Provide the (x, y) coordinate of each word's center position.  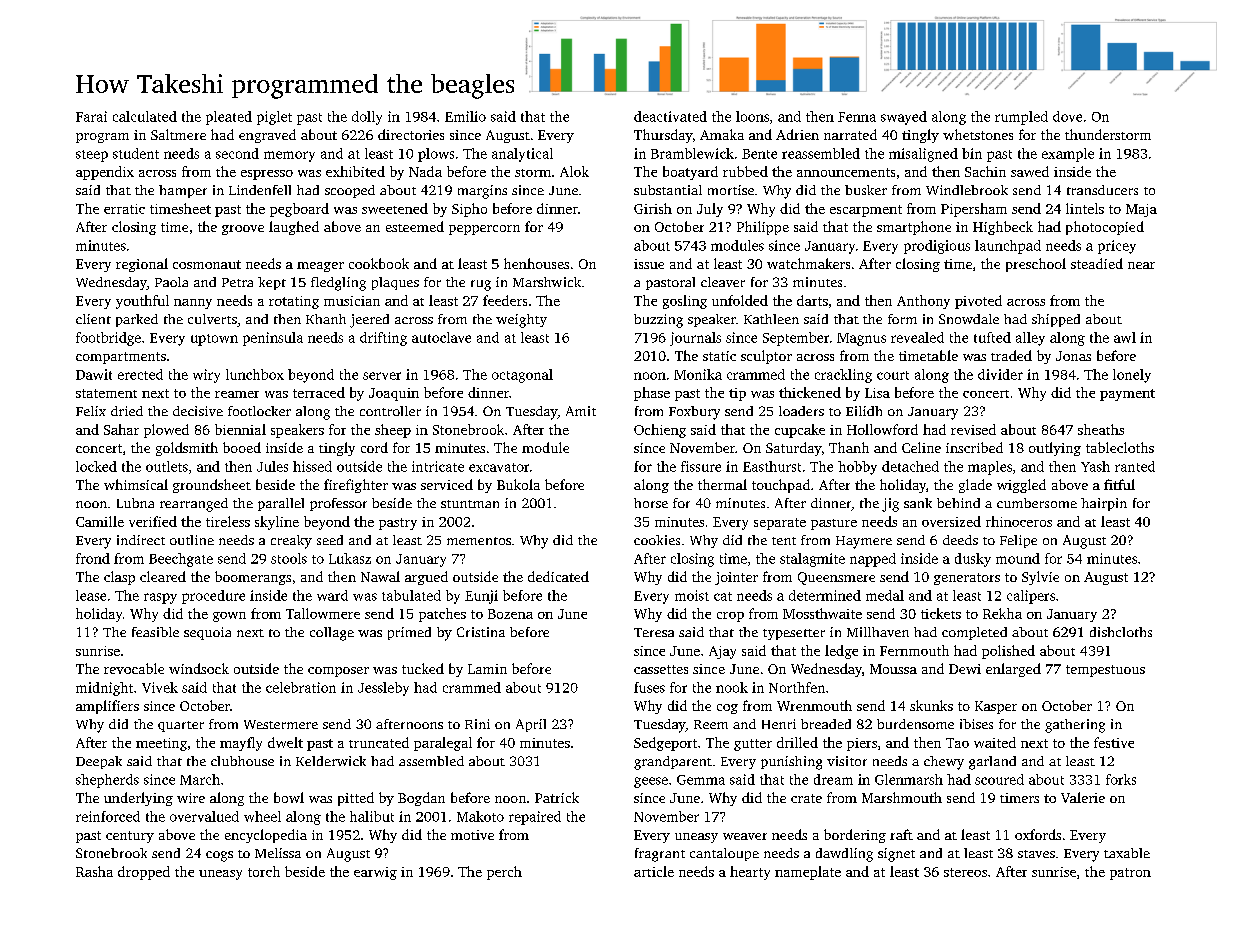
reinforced (108, 816)
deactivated (670, 116)
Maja (1141, 210)
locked (96, 466)
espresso (267, 175)
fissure (701, 466)
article (654, 871)
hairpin (1104, 504)
